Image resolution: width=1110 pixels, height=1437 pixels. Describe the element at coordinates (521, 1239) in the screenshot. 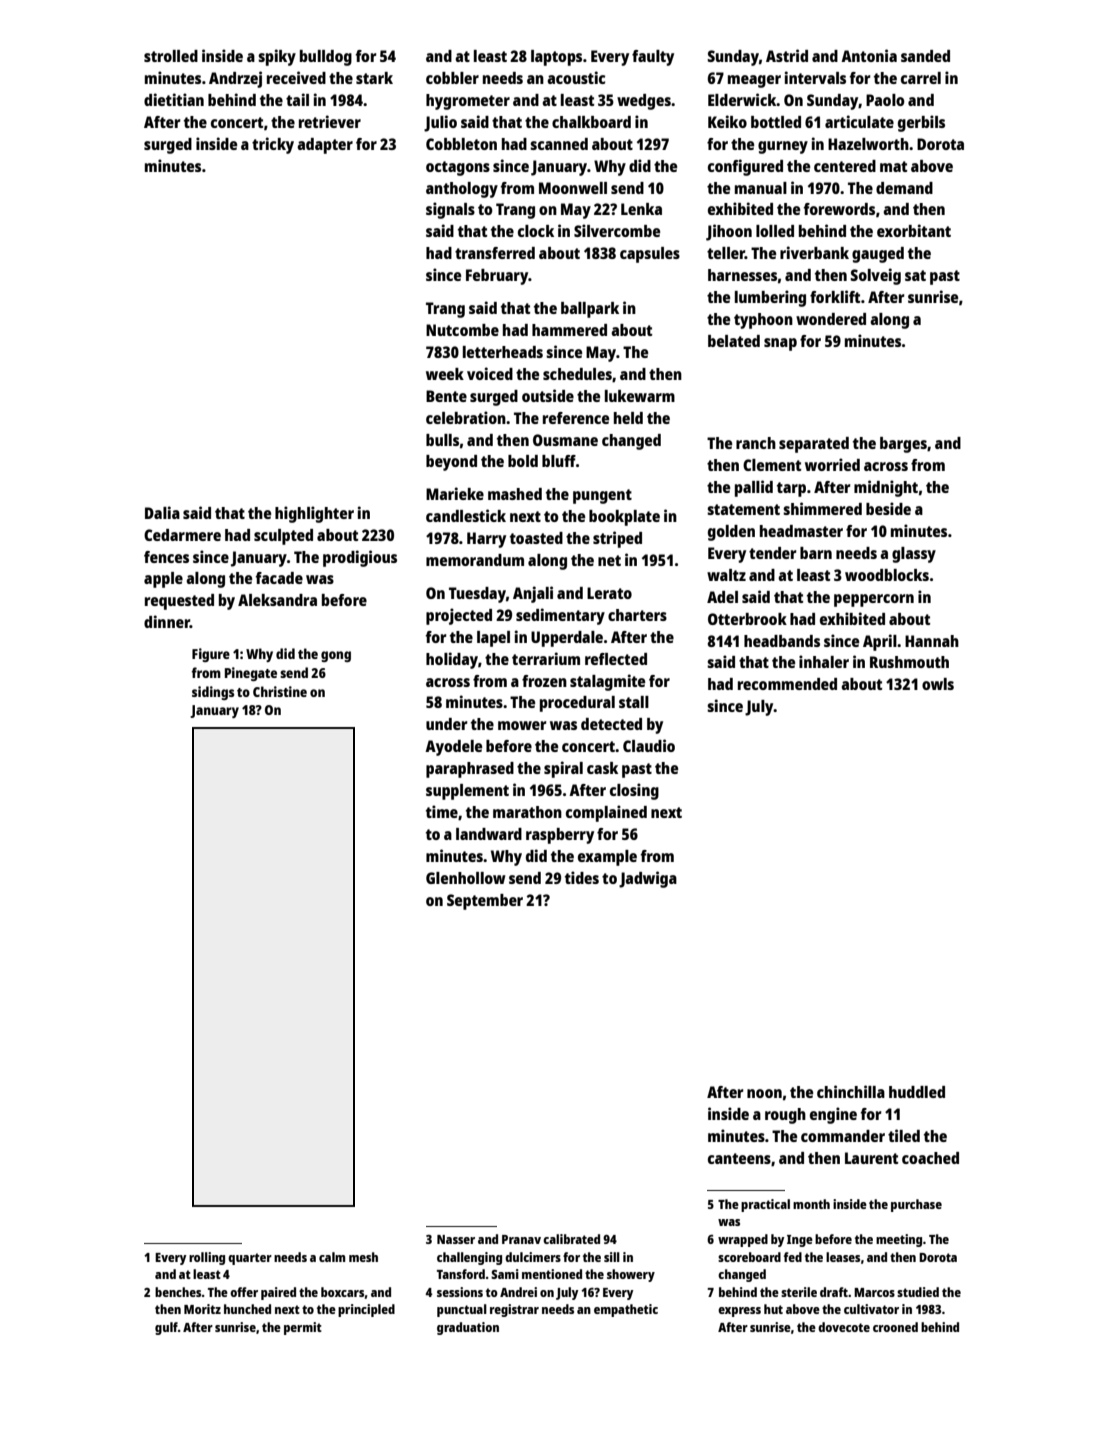

I see `Pranav` at that location.
